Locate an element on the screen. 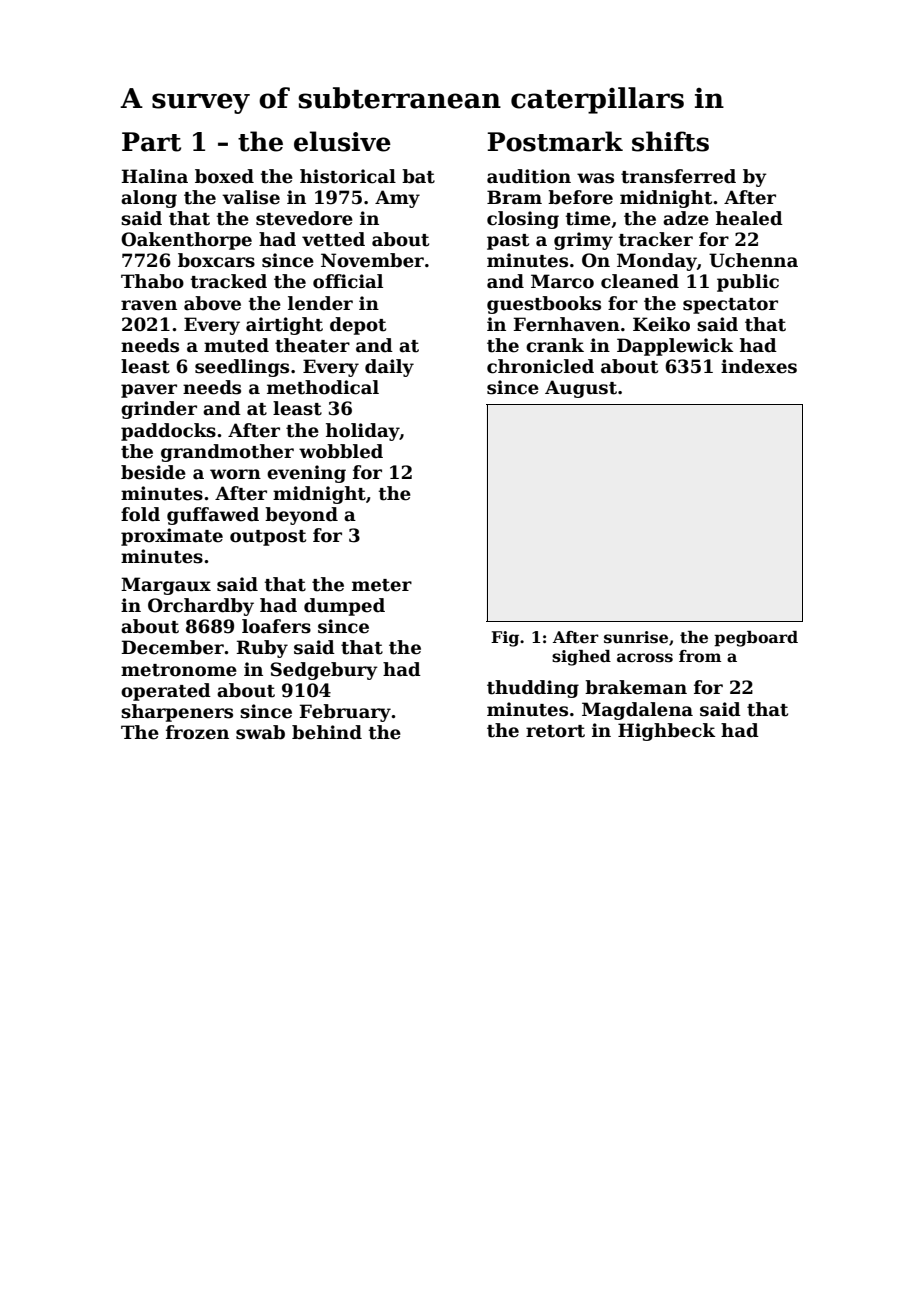 Image resolution: width=924 pixels, height=1314 pixels. outpost is located at coordinates (268, 538).
